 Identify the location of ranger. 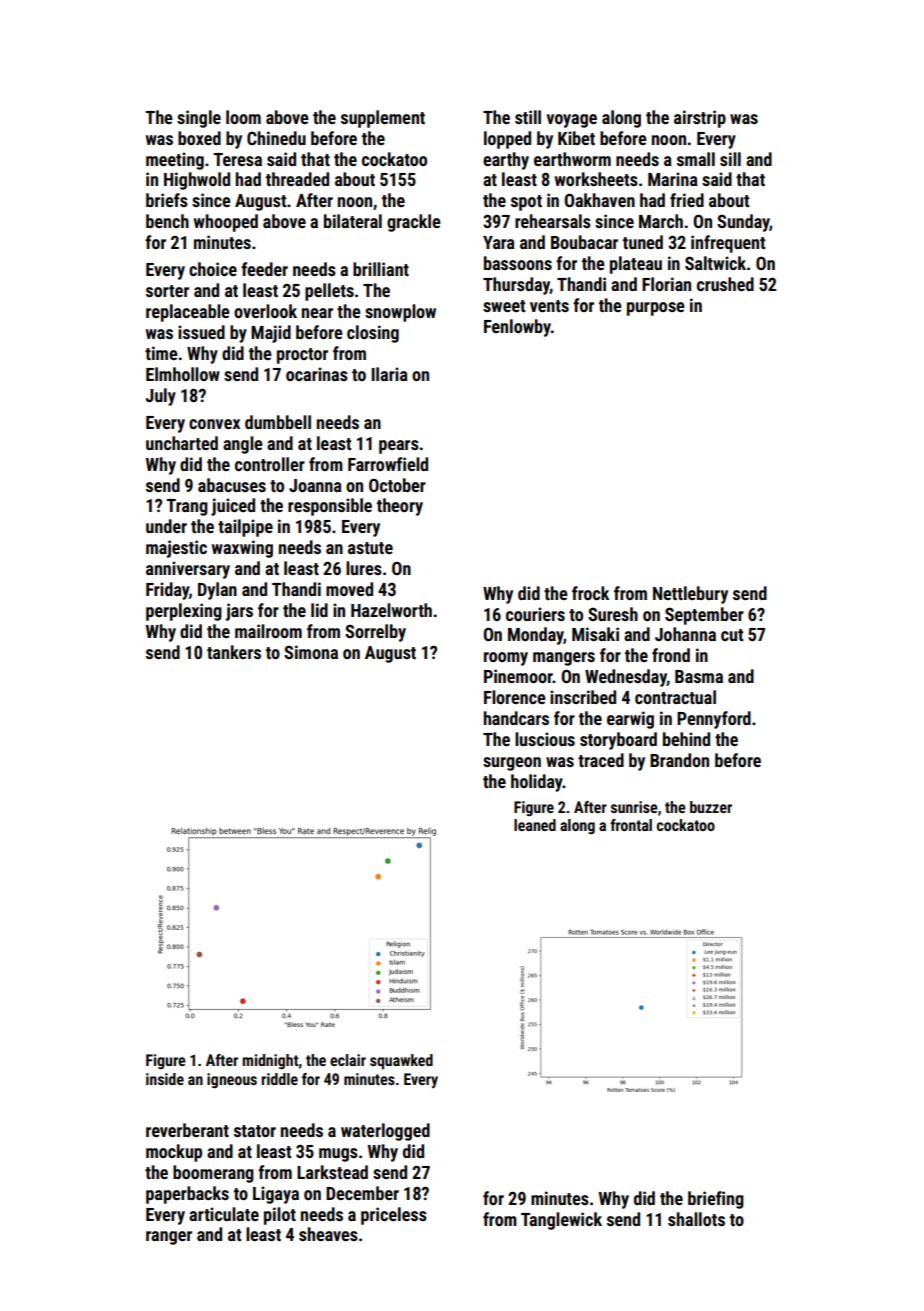
(169, 1238).
